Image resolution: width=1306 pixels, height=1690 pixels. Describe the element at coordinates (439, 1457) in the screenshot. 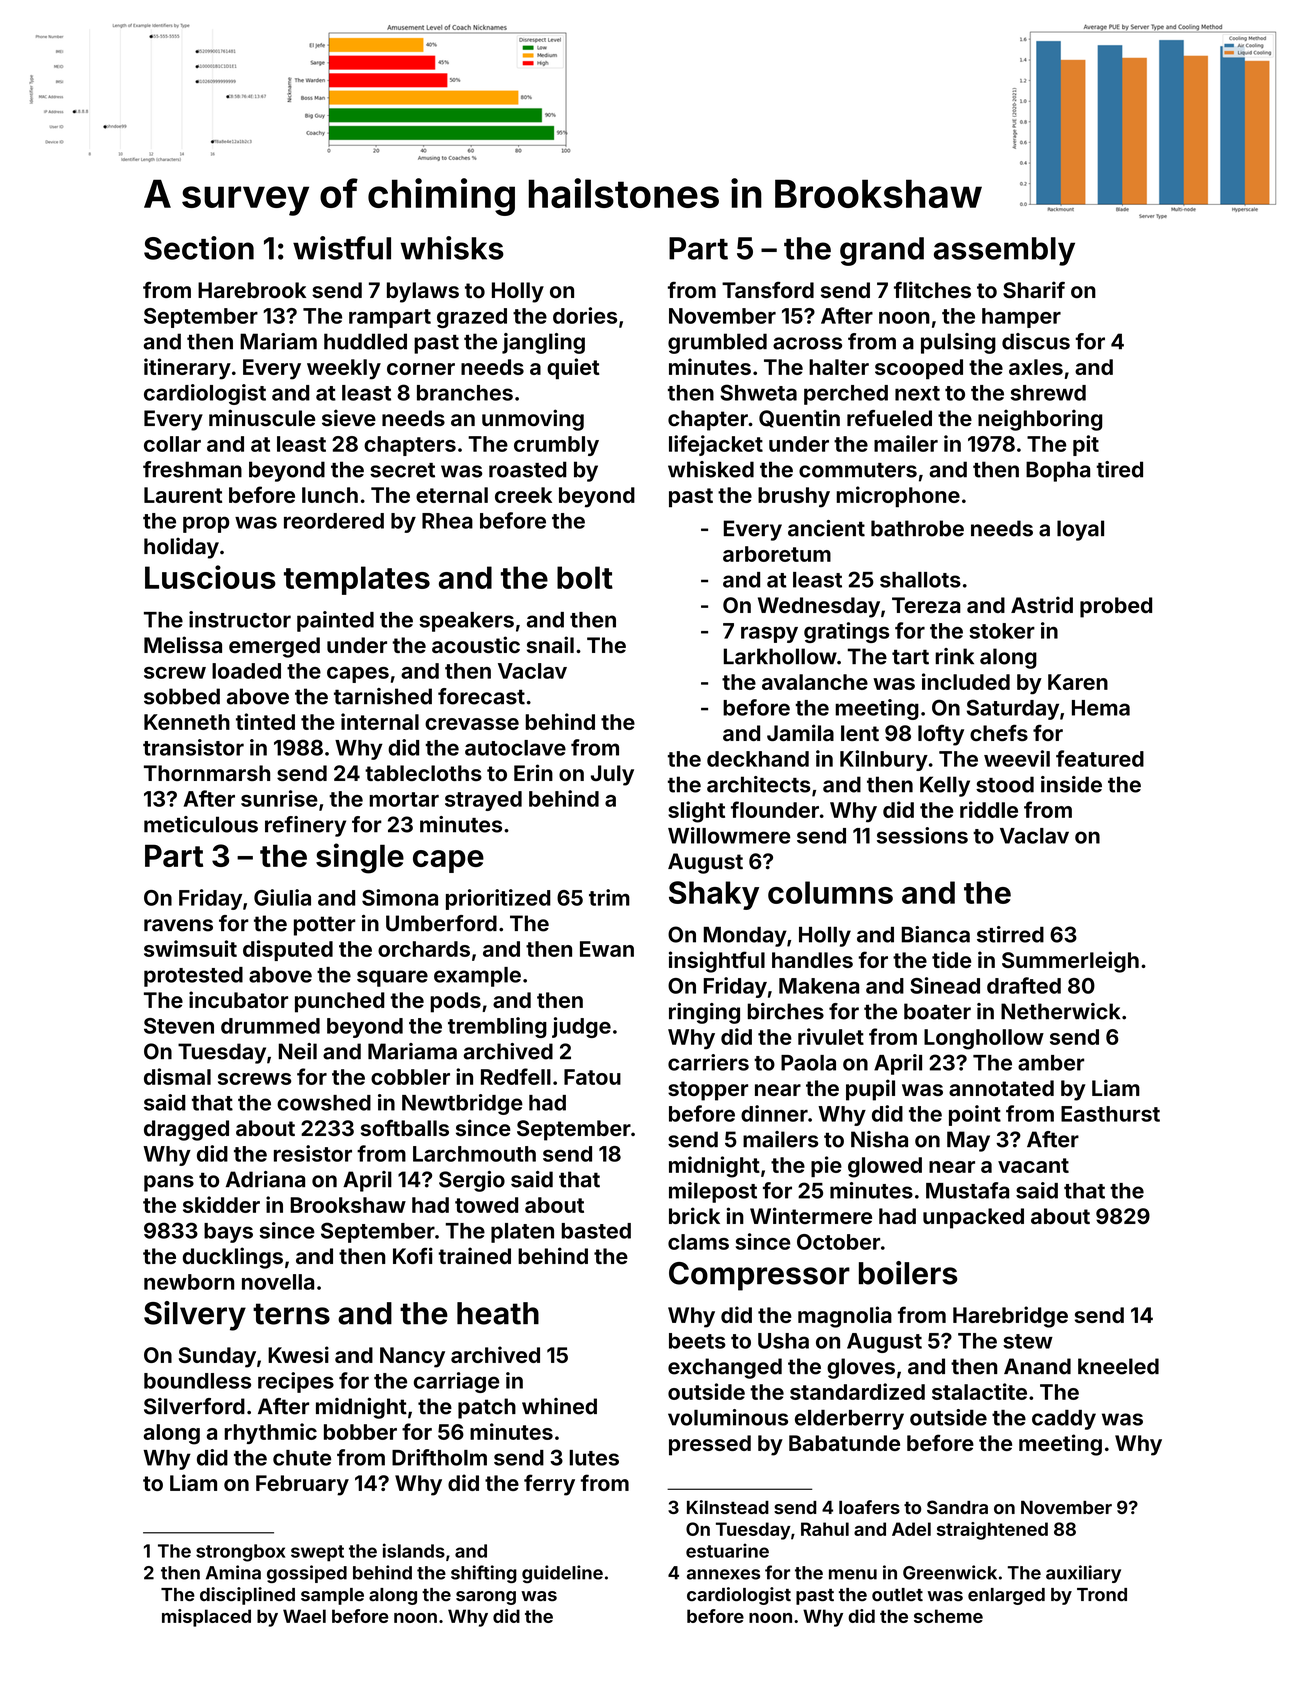

I see `Driftholm` at that location.
